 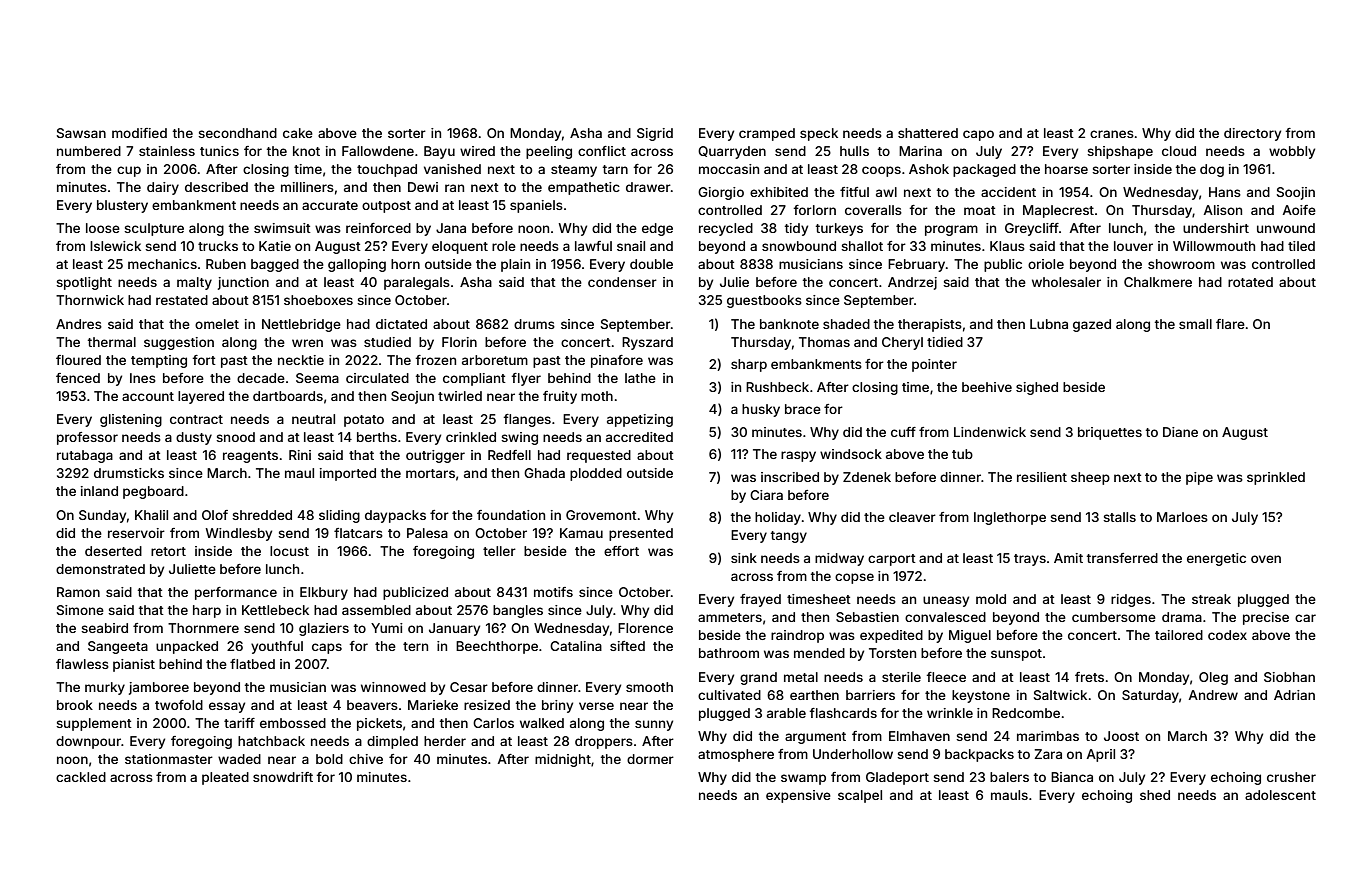 What do you see at coordinates (553, 592) in the screenshot?
I see `motifs` at bounding box center [553, 592].
